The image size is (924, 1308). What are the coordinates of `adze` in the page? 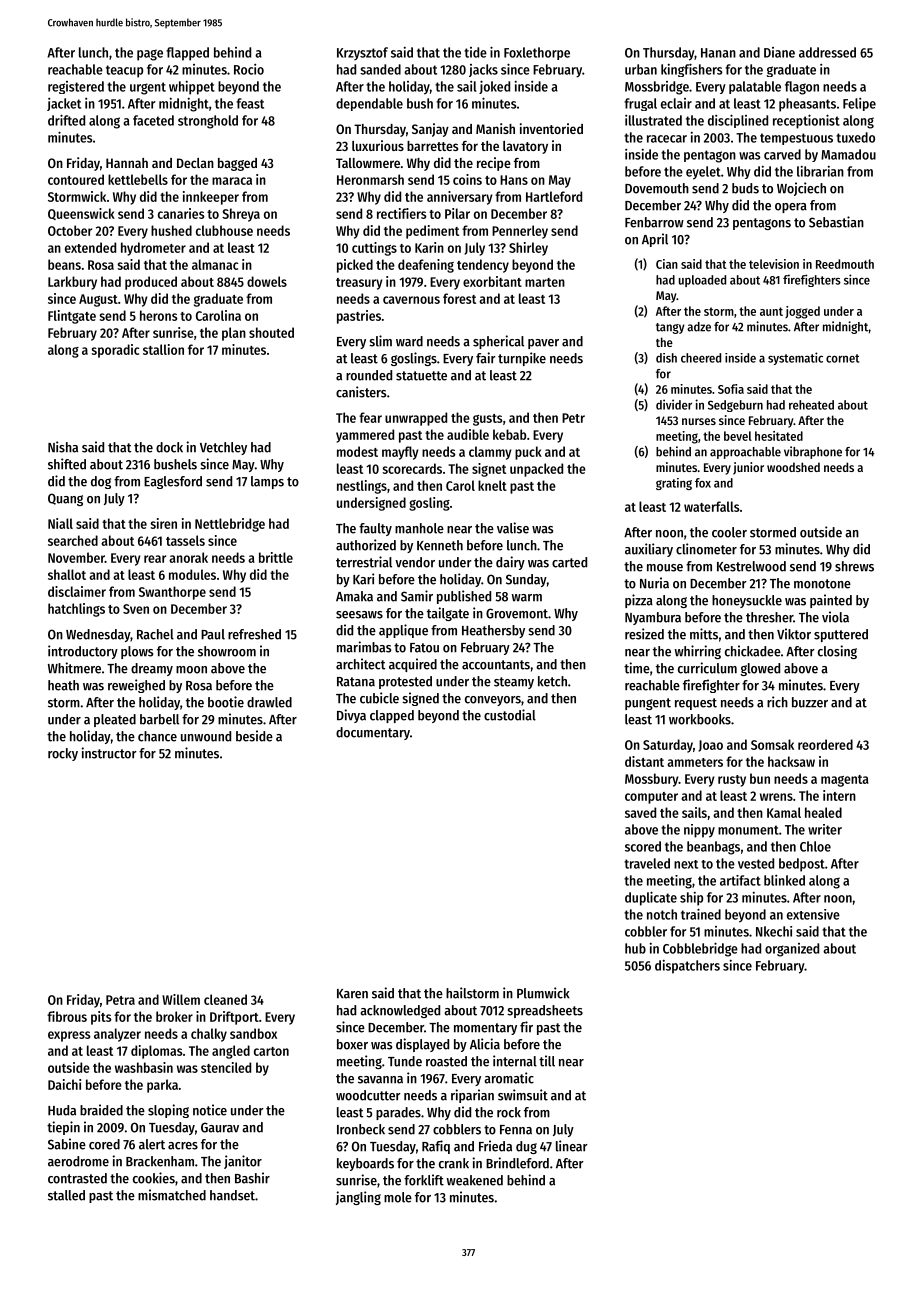 It's located at (699, 327).
